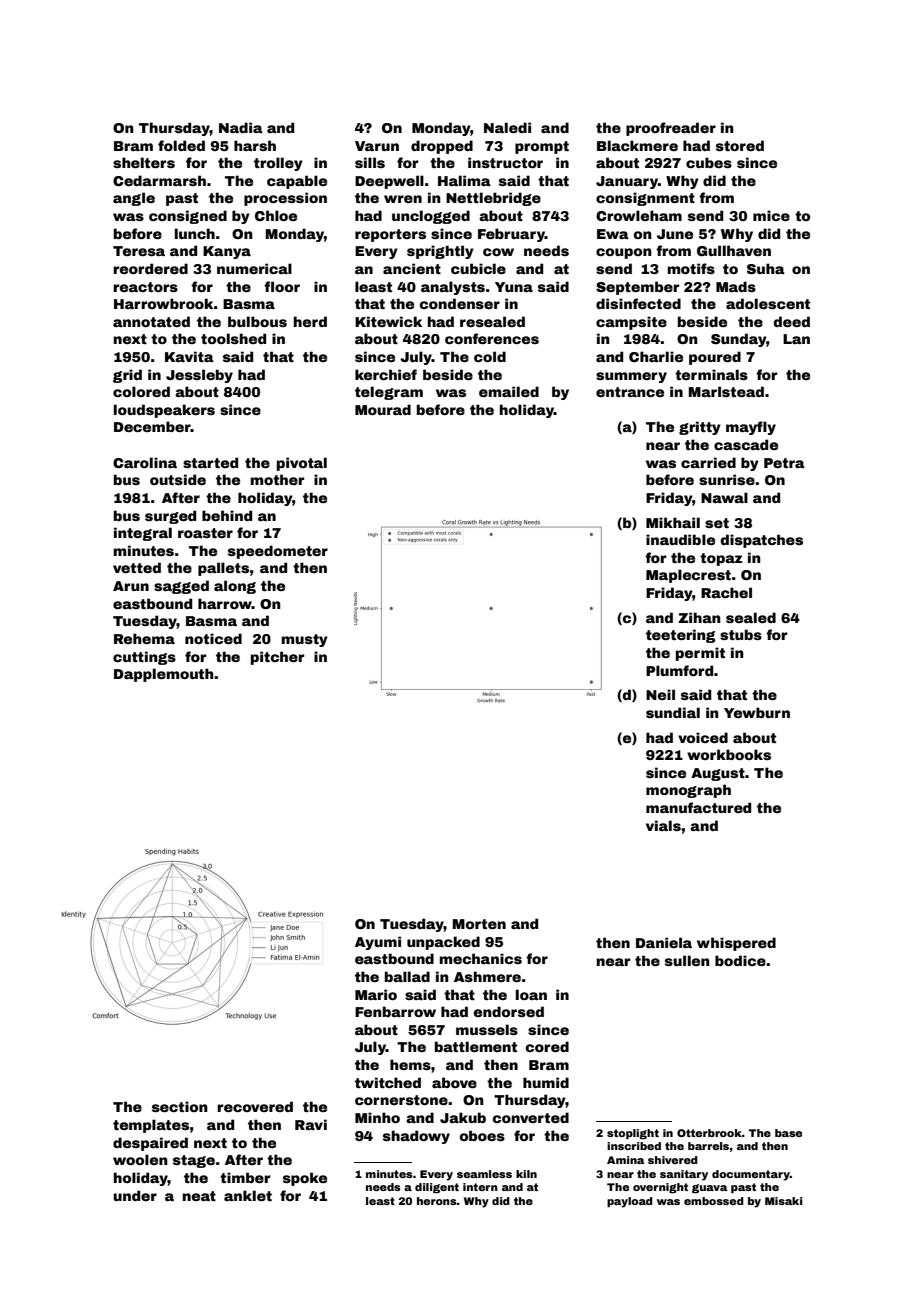 Image resolution: width=924 pixels, height=1308 pixels. Describe the element at coordinates (278, 552) in the screenshot. I see `speedometer` at that location.
